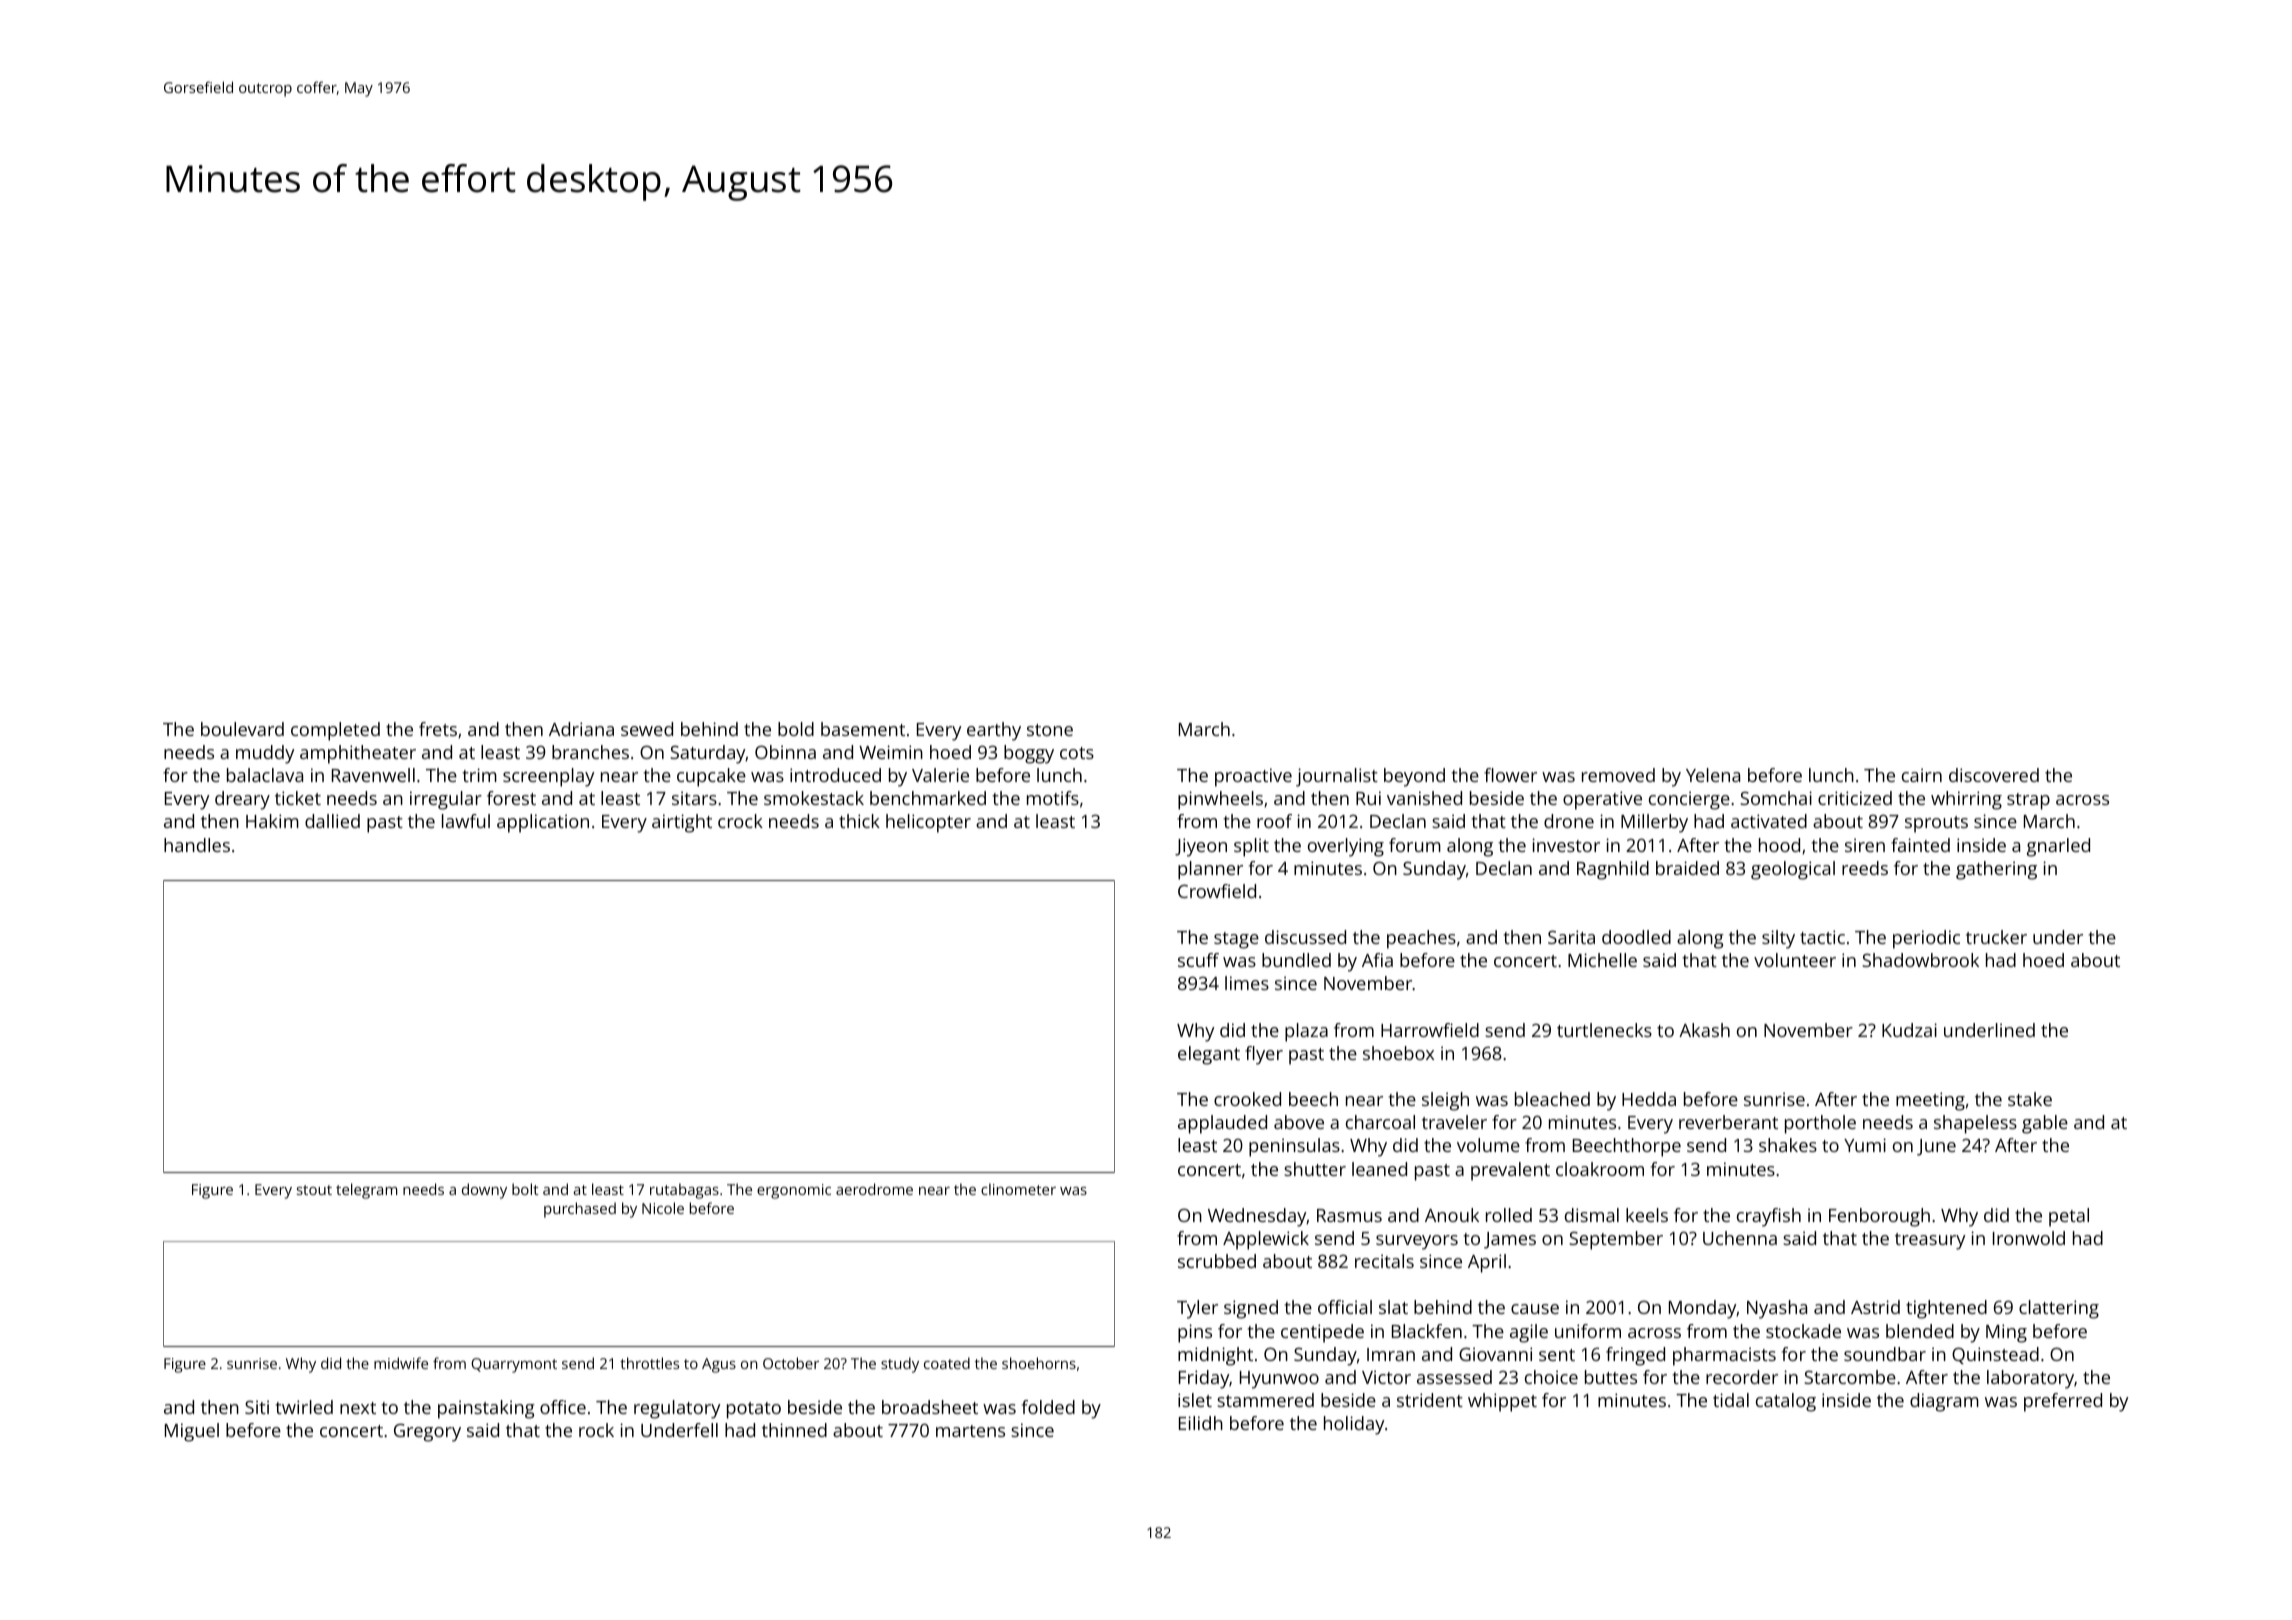 The height and width of the screenshot is (1620, 2292). What do you see at coordinates (2059, 1309) in the screenshot?
I see `clattering` at bounding box center [2059, 1309].
